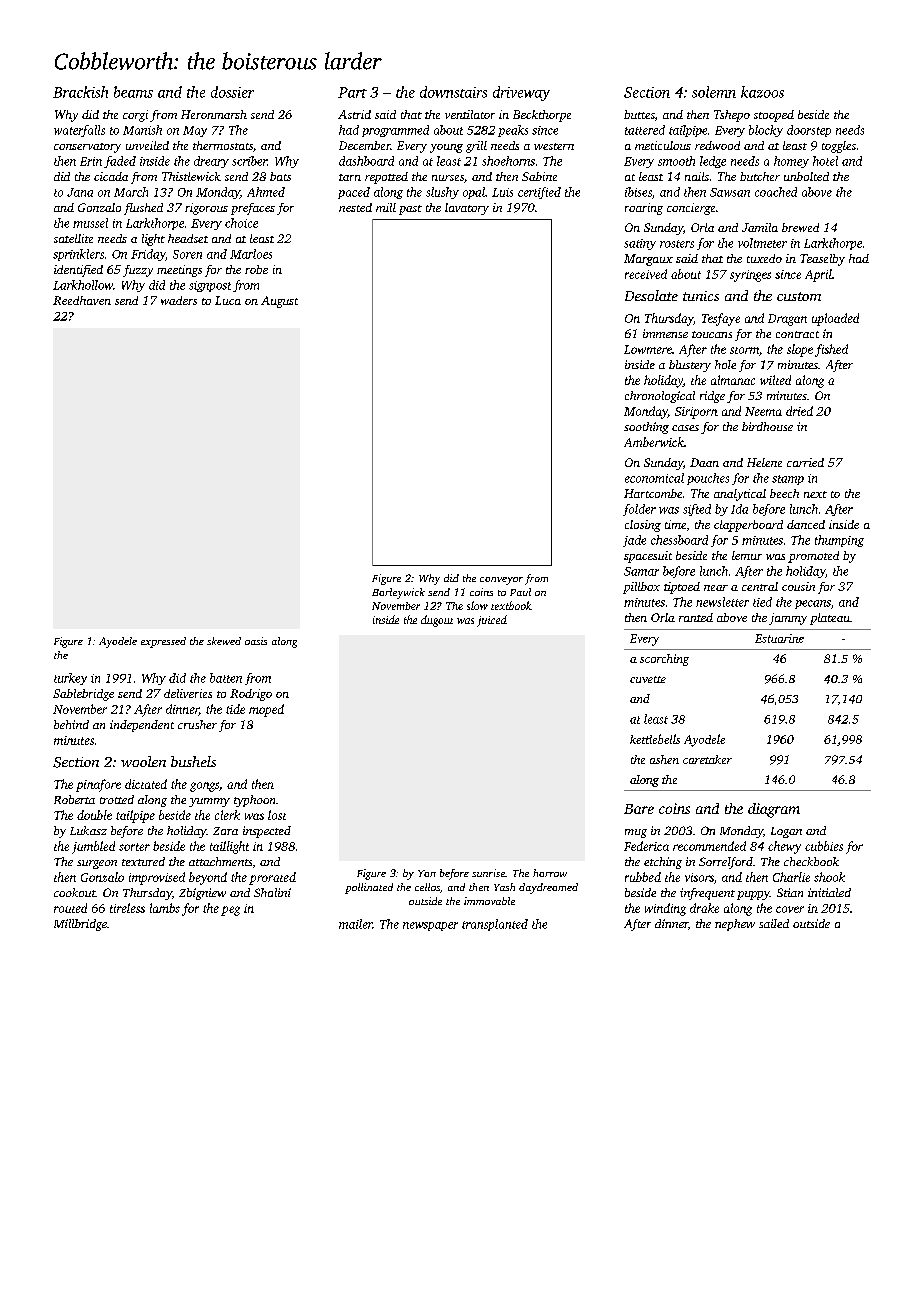  What do you see at coordinates (747, 555) in the page?
I see `lemur` at bounding box center [747, 555].
